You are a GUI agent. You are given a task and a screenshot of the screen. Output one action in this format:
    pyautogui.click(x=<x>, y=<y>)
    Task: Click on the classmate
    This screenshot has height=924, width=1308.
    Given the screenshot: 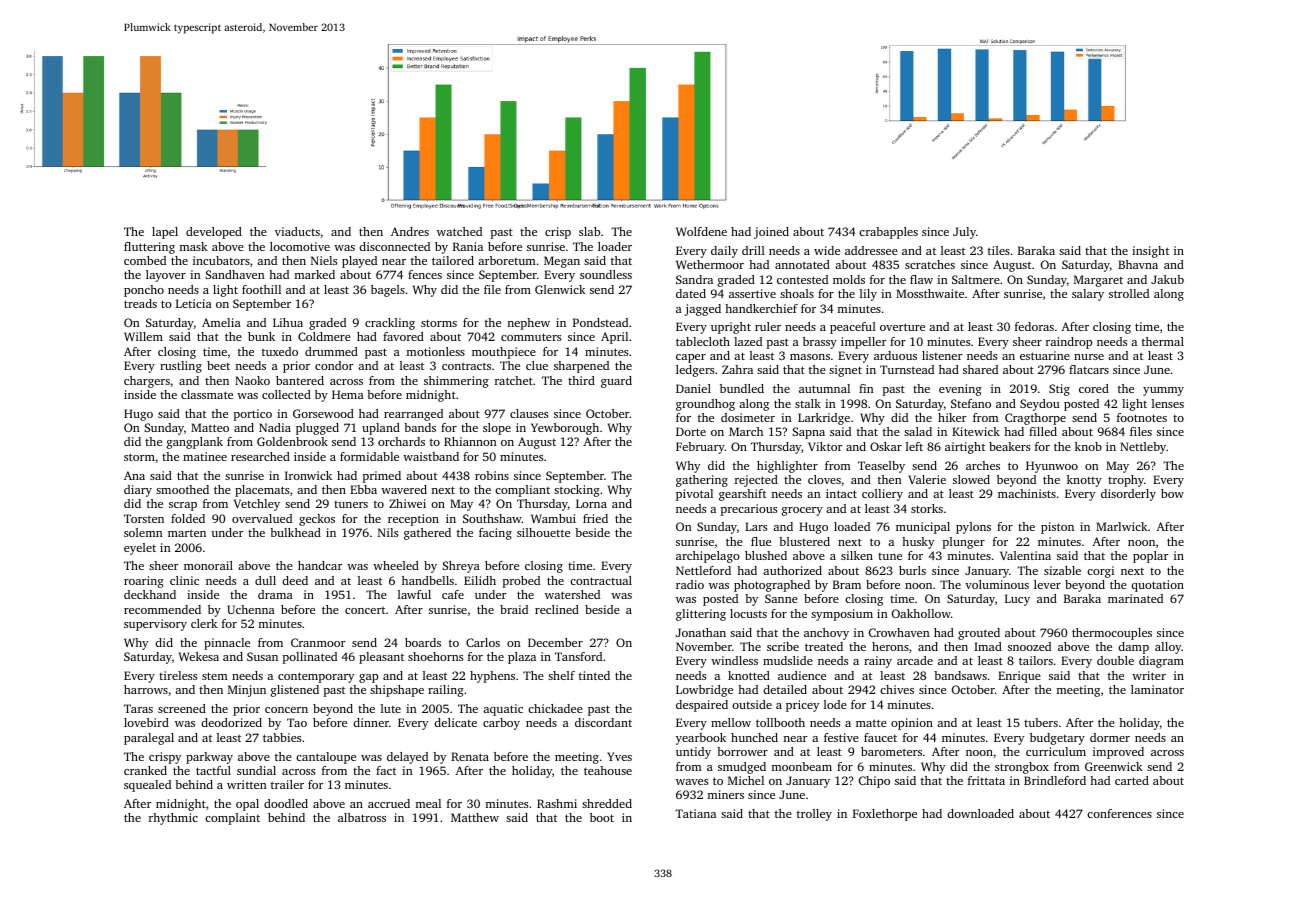 What is the action you would take?
    pyautogui.click(x=207, y=394)
